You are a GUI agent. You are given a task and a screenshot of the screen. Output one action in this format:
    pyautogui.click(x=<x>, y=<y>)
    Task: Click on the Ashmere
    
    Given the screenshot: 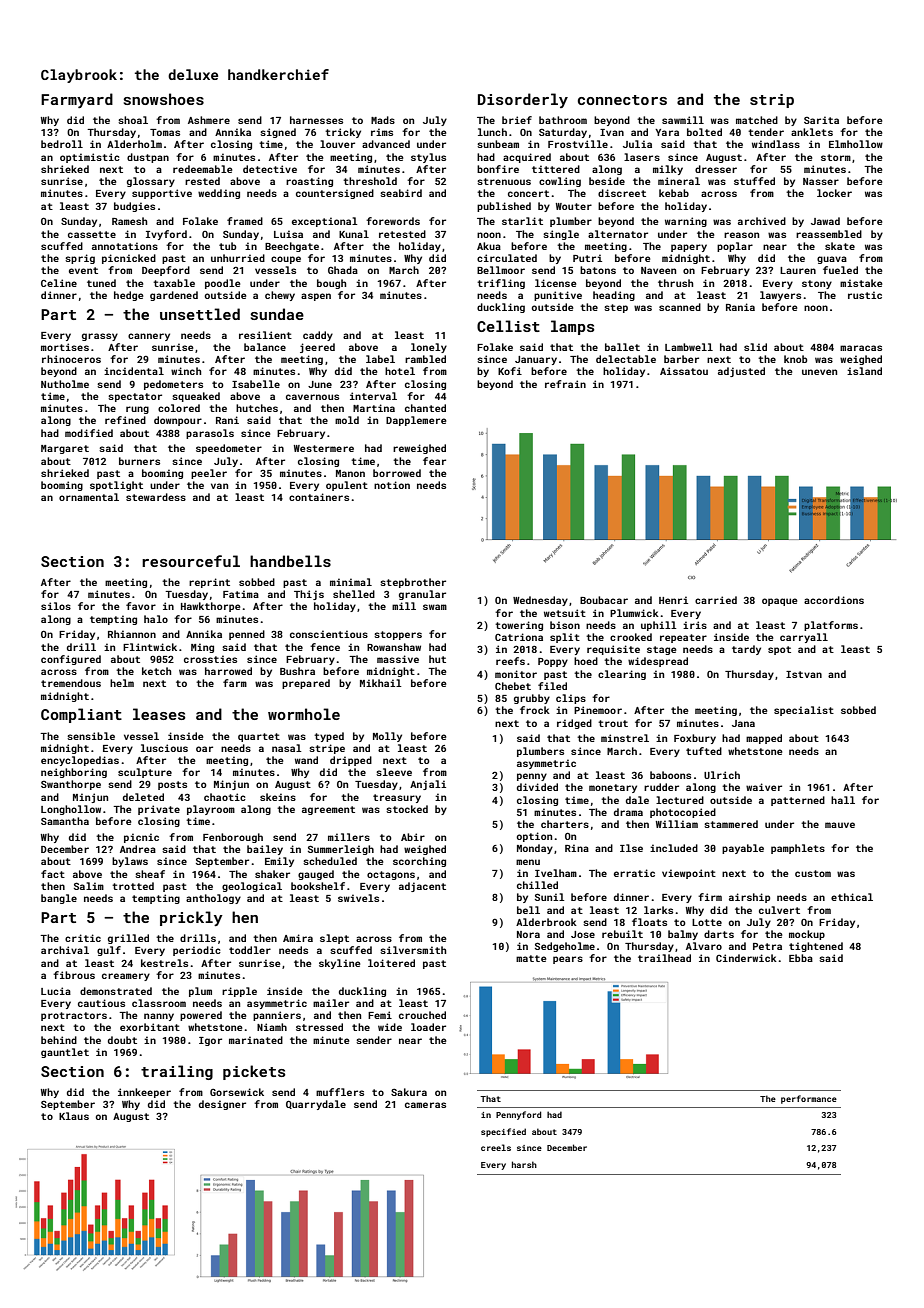 What is the action you would take?
    pyautogui.click(x=209, y=120)
